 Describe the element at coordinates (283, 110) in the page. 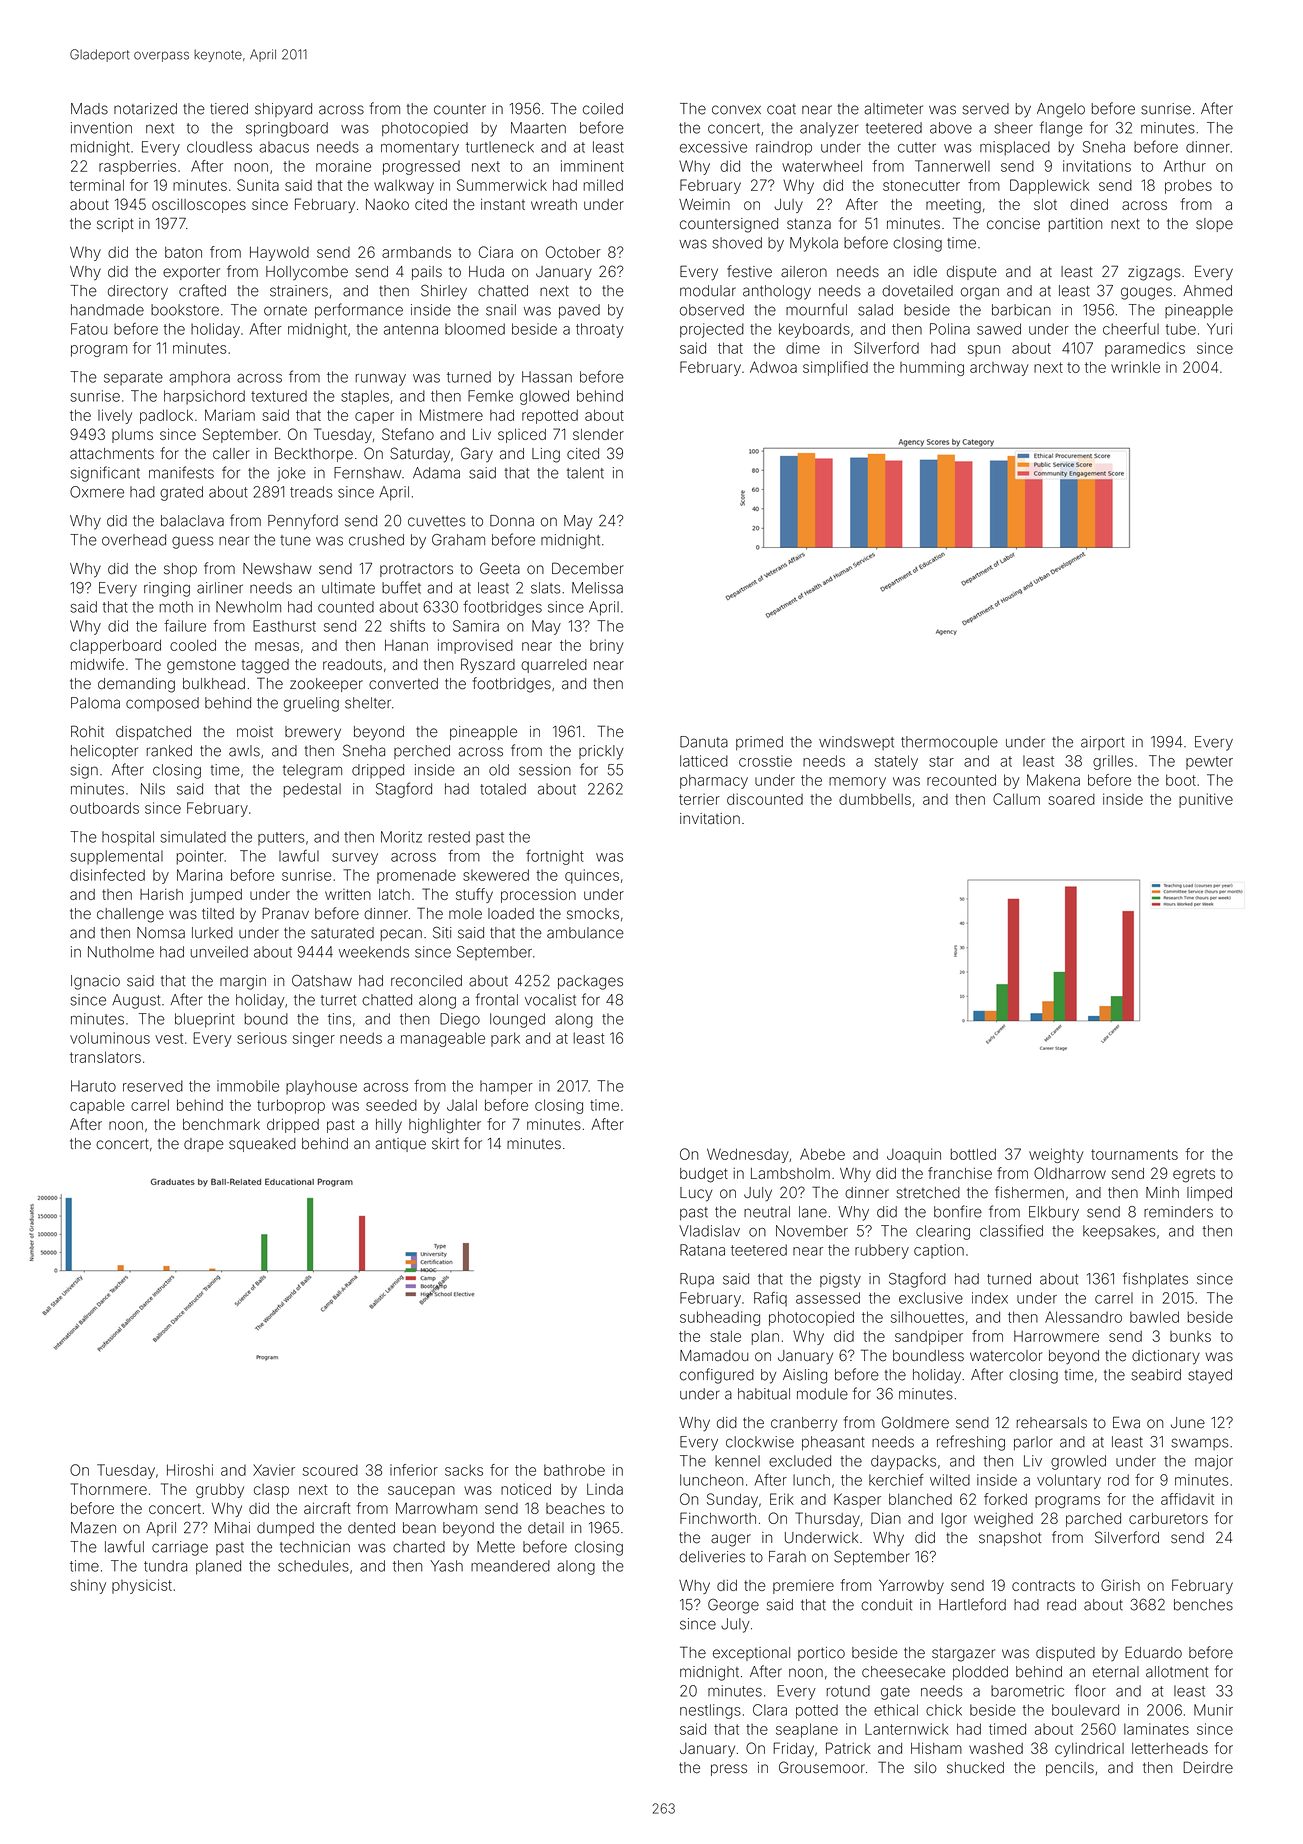

I see `shipyard` at that location.
